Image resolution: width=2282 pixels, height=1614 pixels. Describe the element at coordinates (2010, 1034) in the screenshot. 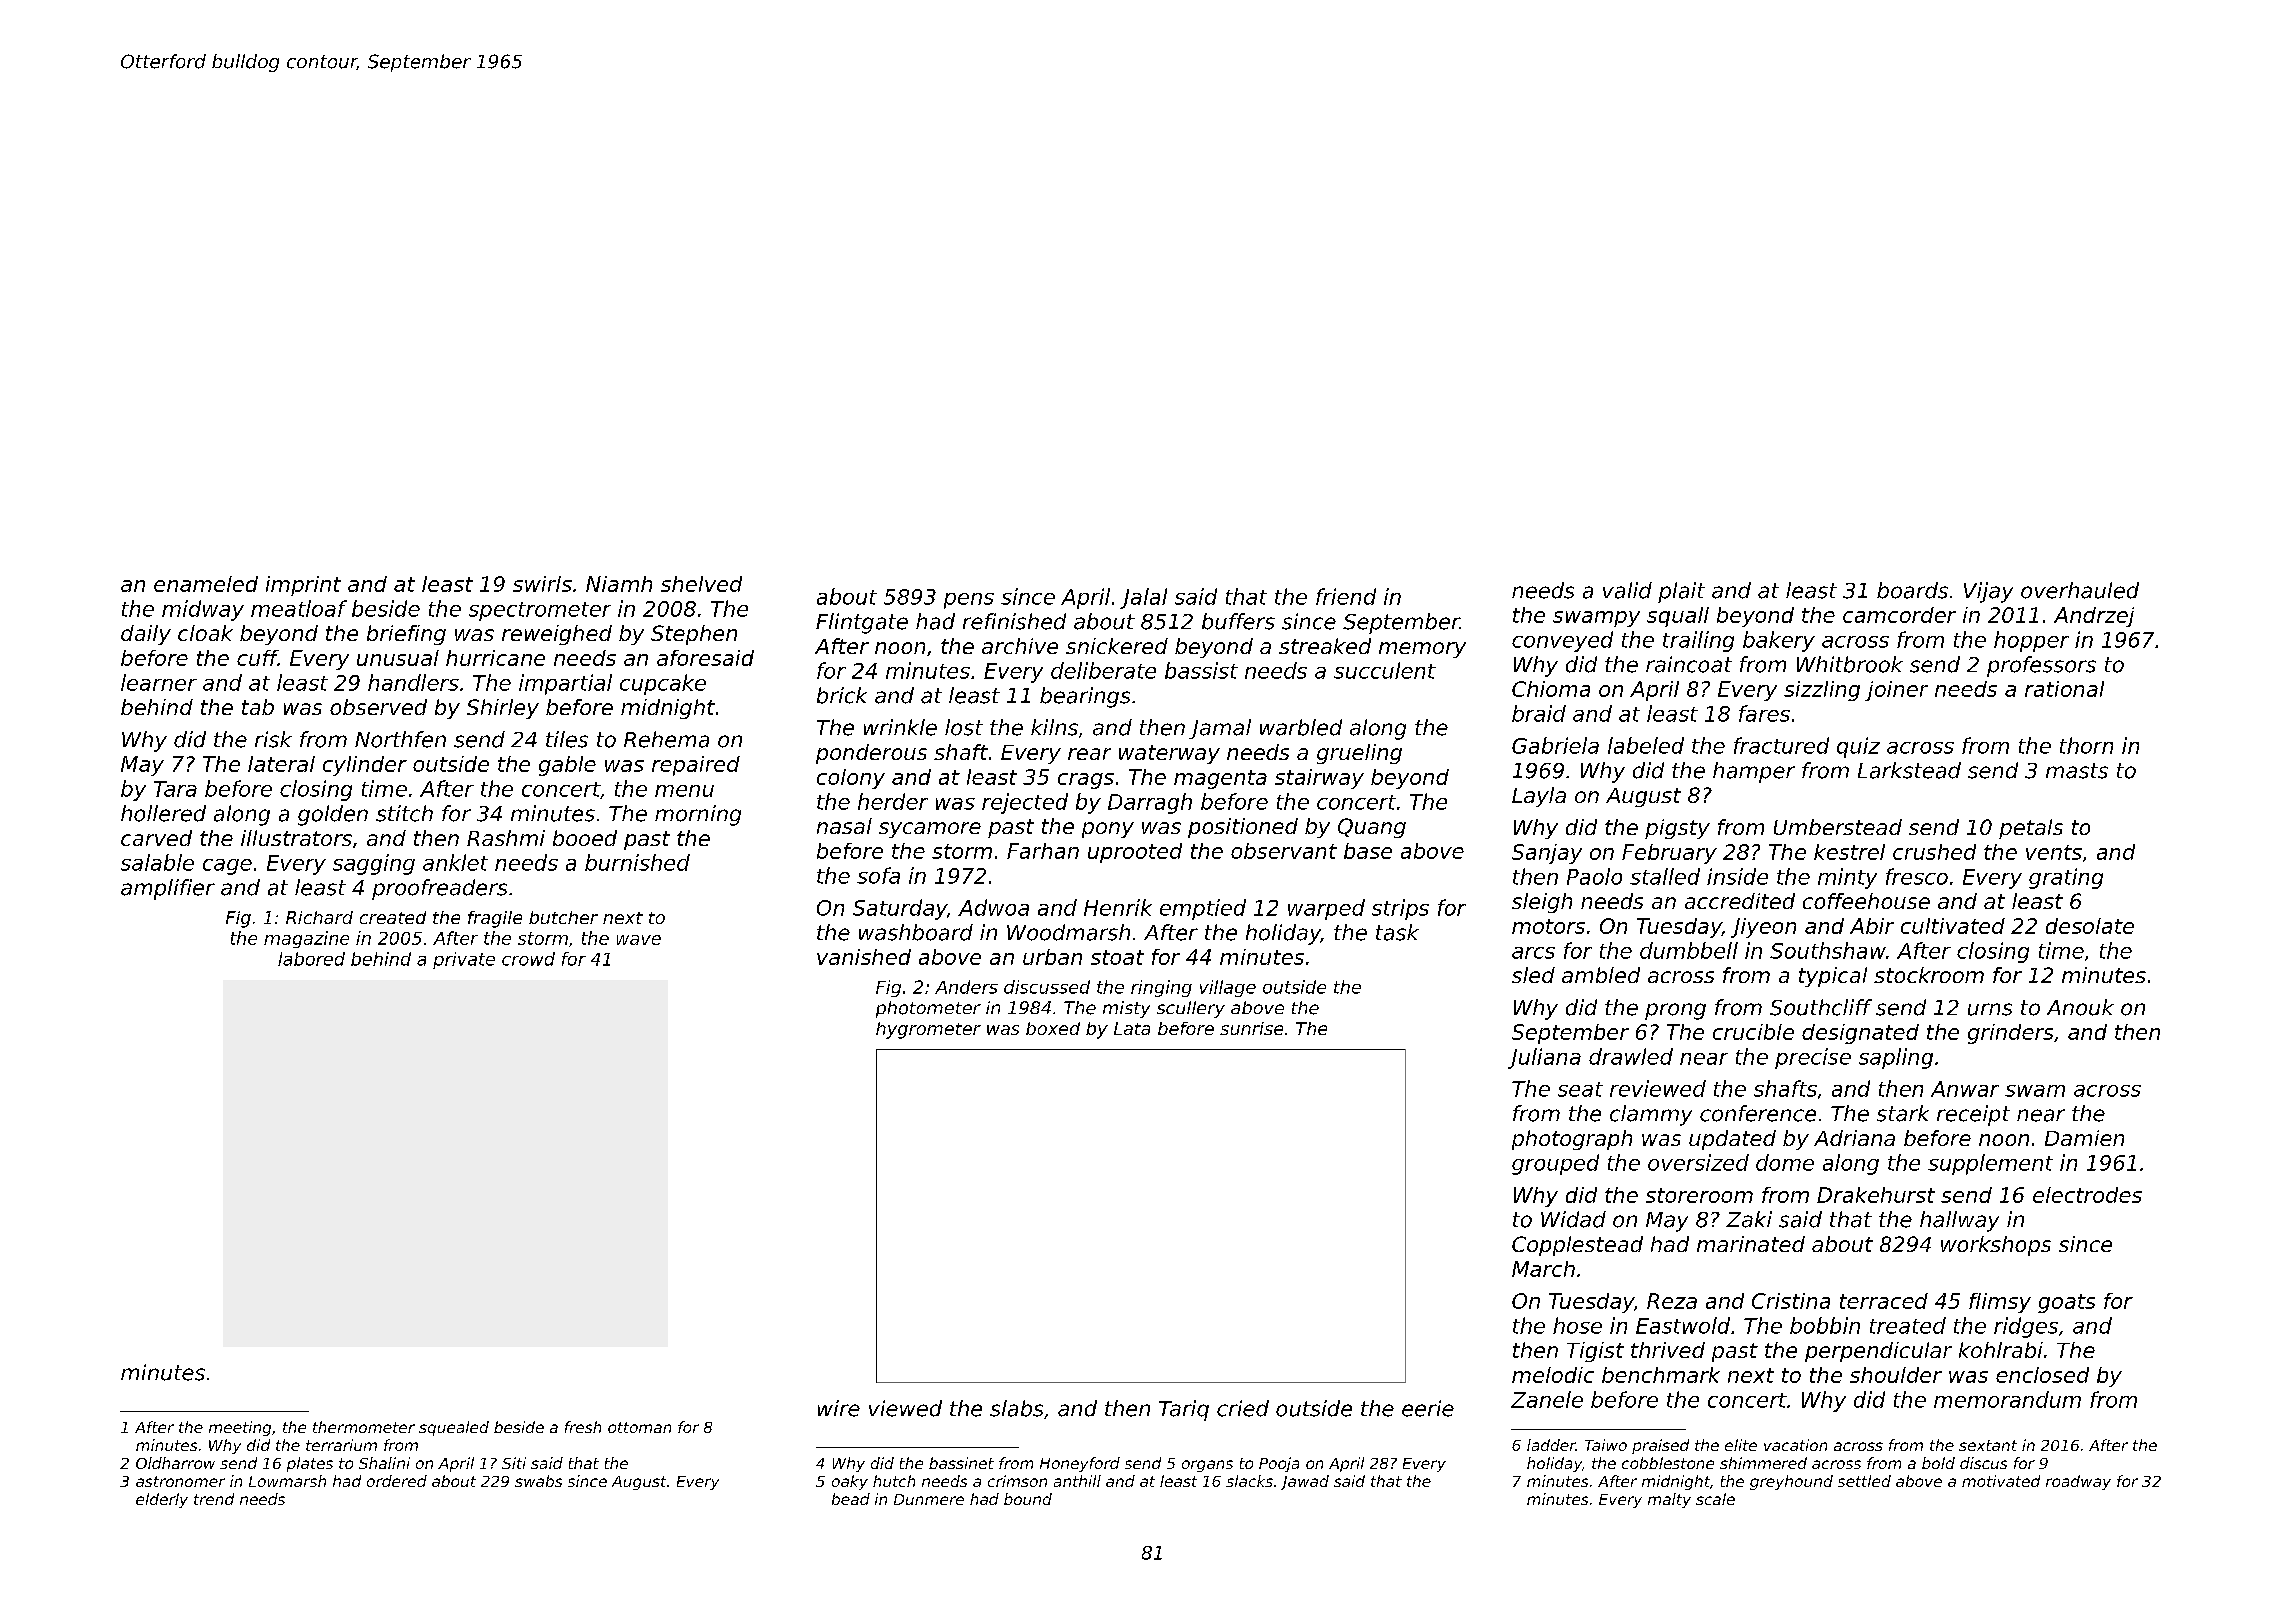

I see `grinders` at that location.
